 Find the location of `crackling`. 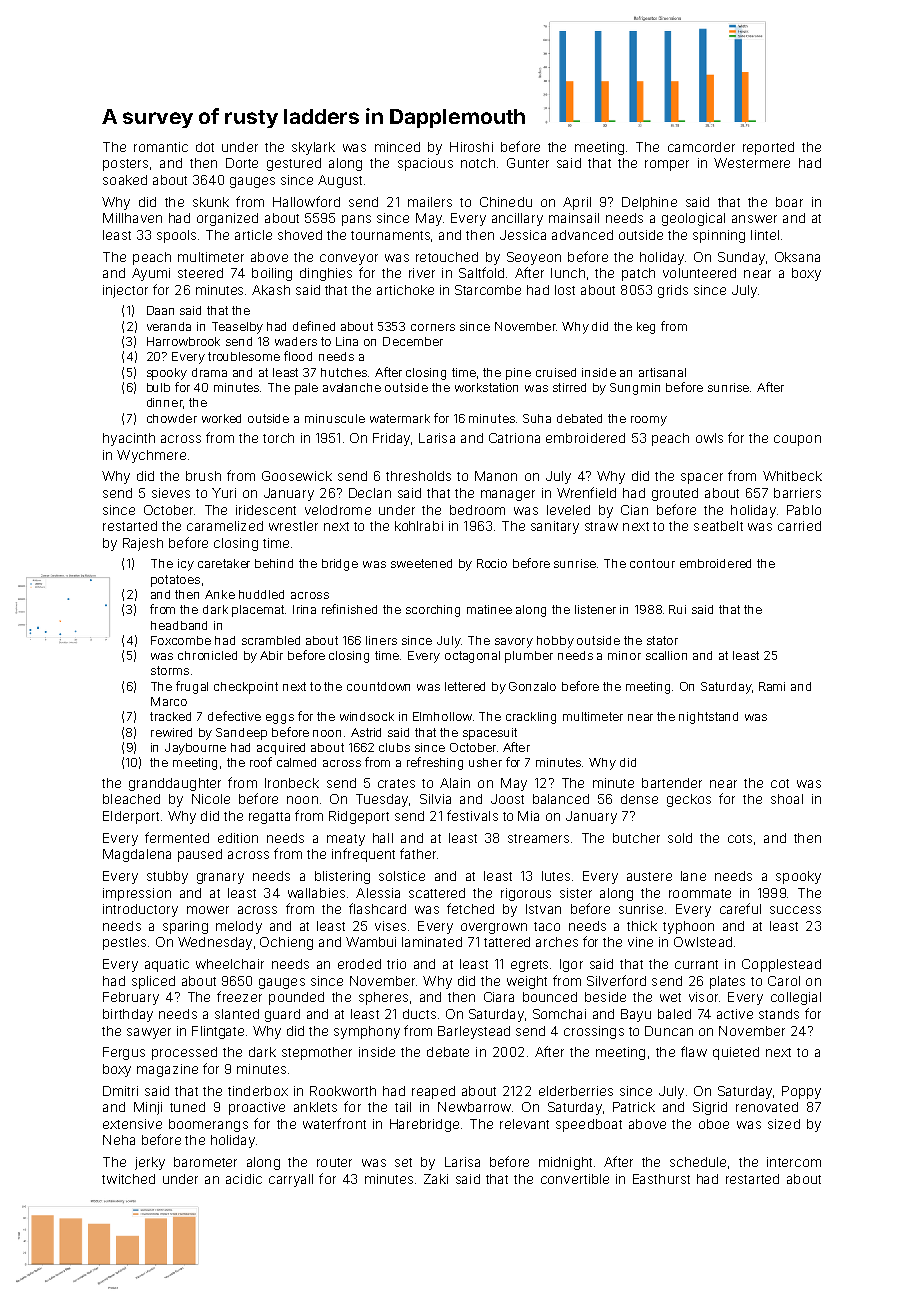

crackling is located at coordinates (531, 718).
